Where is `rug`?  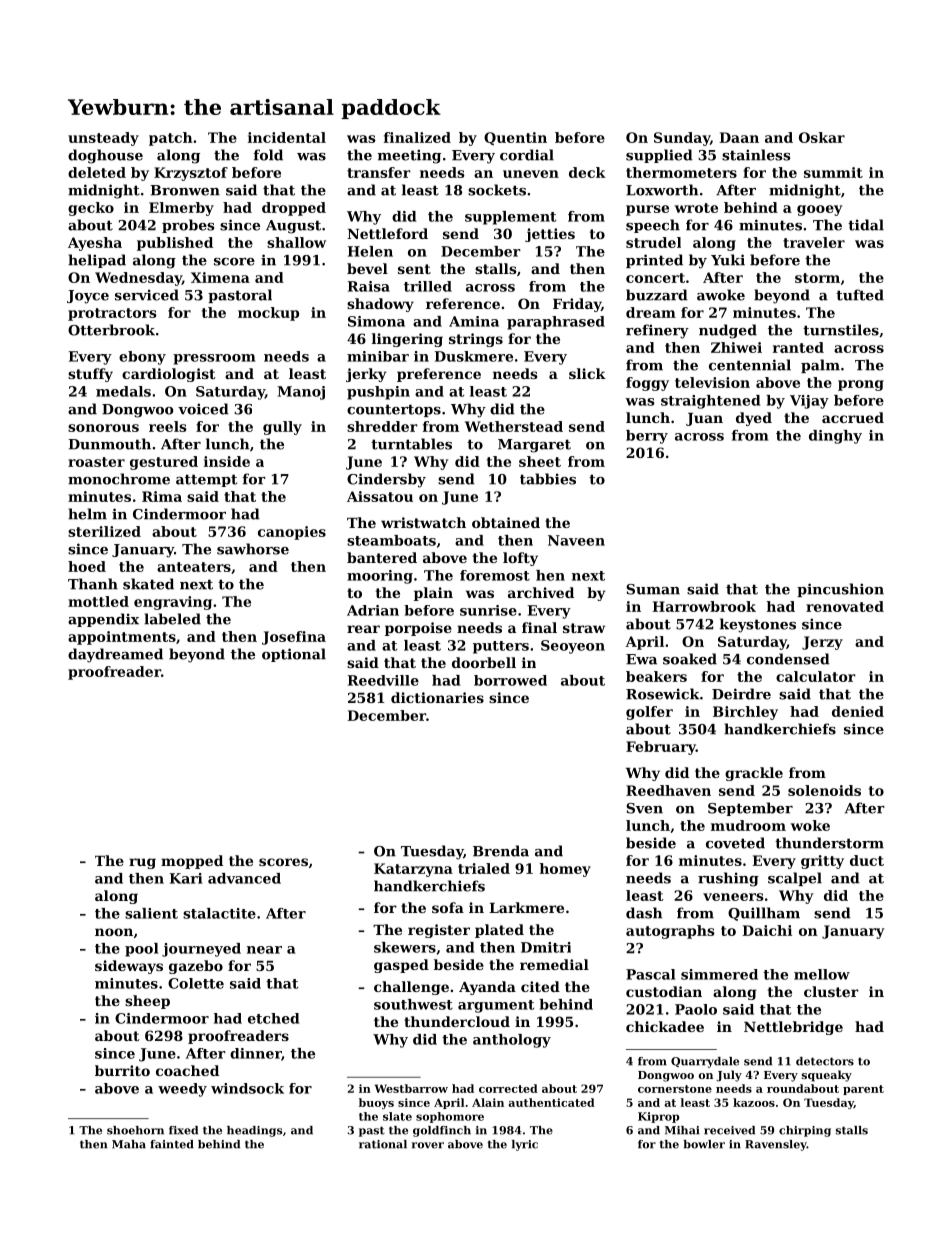
rug is located at coordinates (142, 863).
